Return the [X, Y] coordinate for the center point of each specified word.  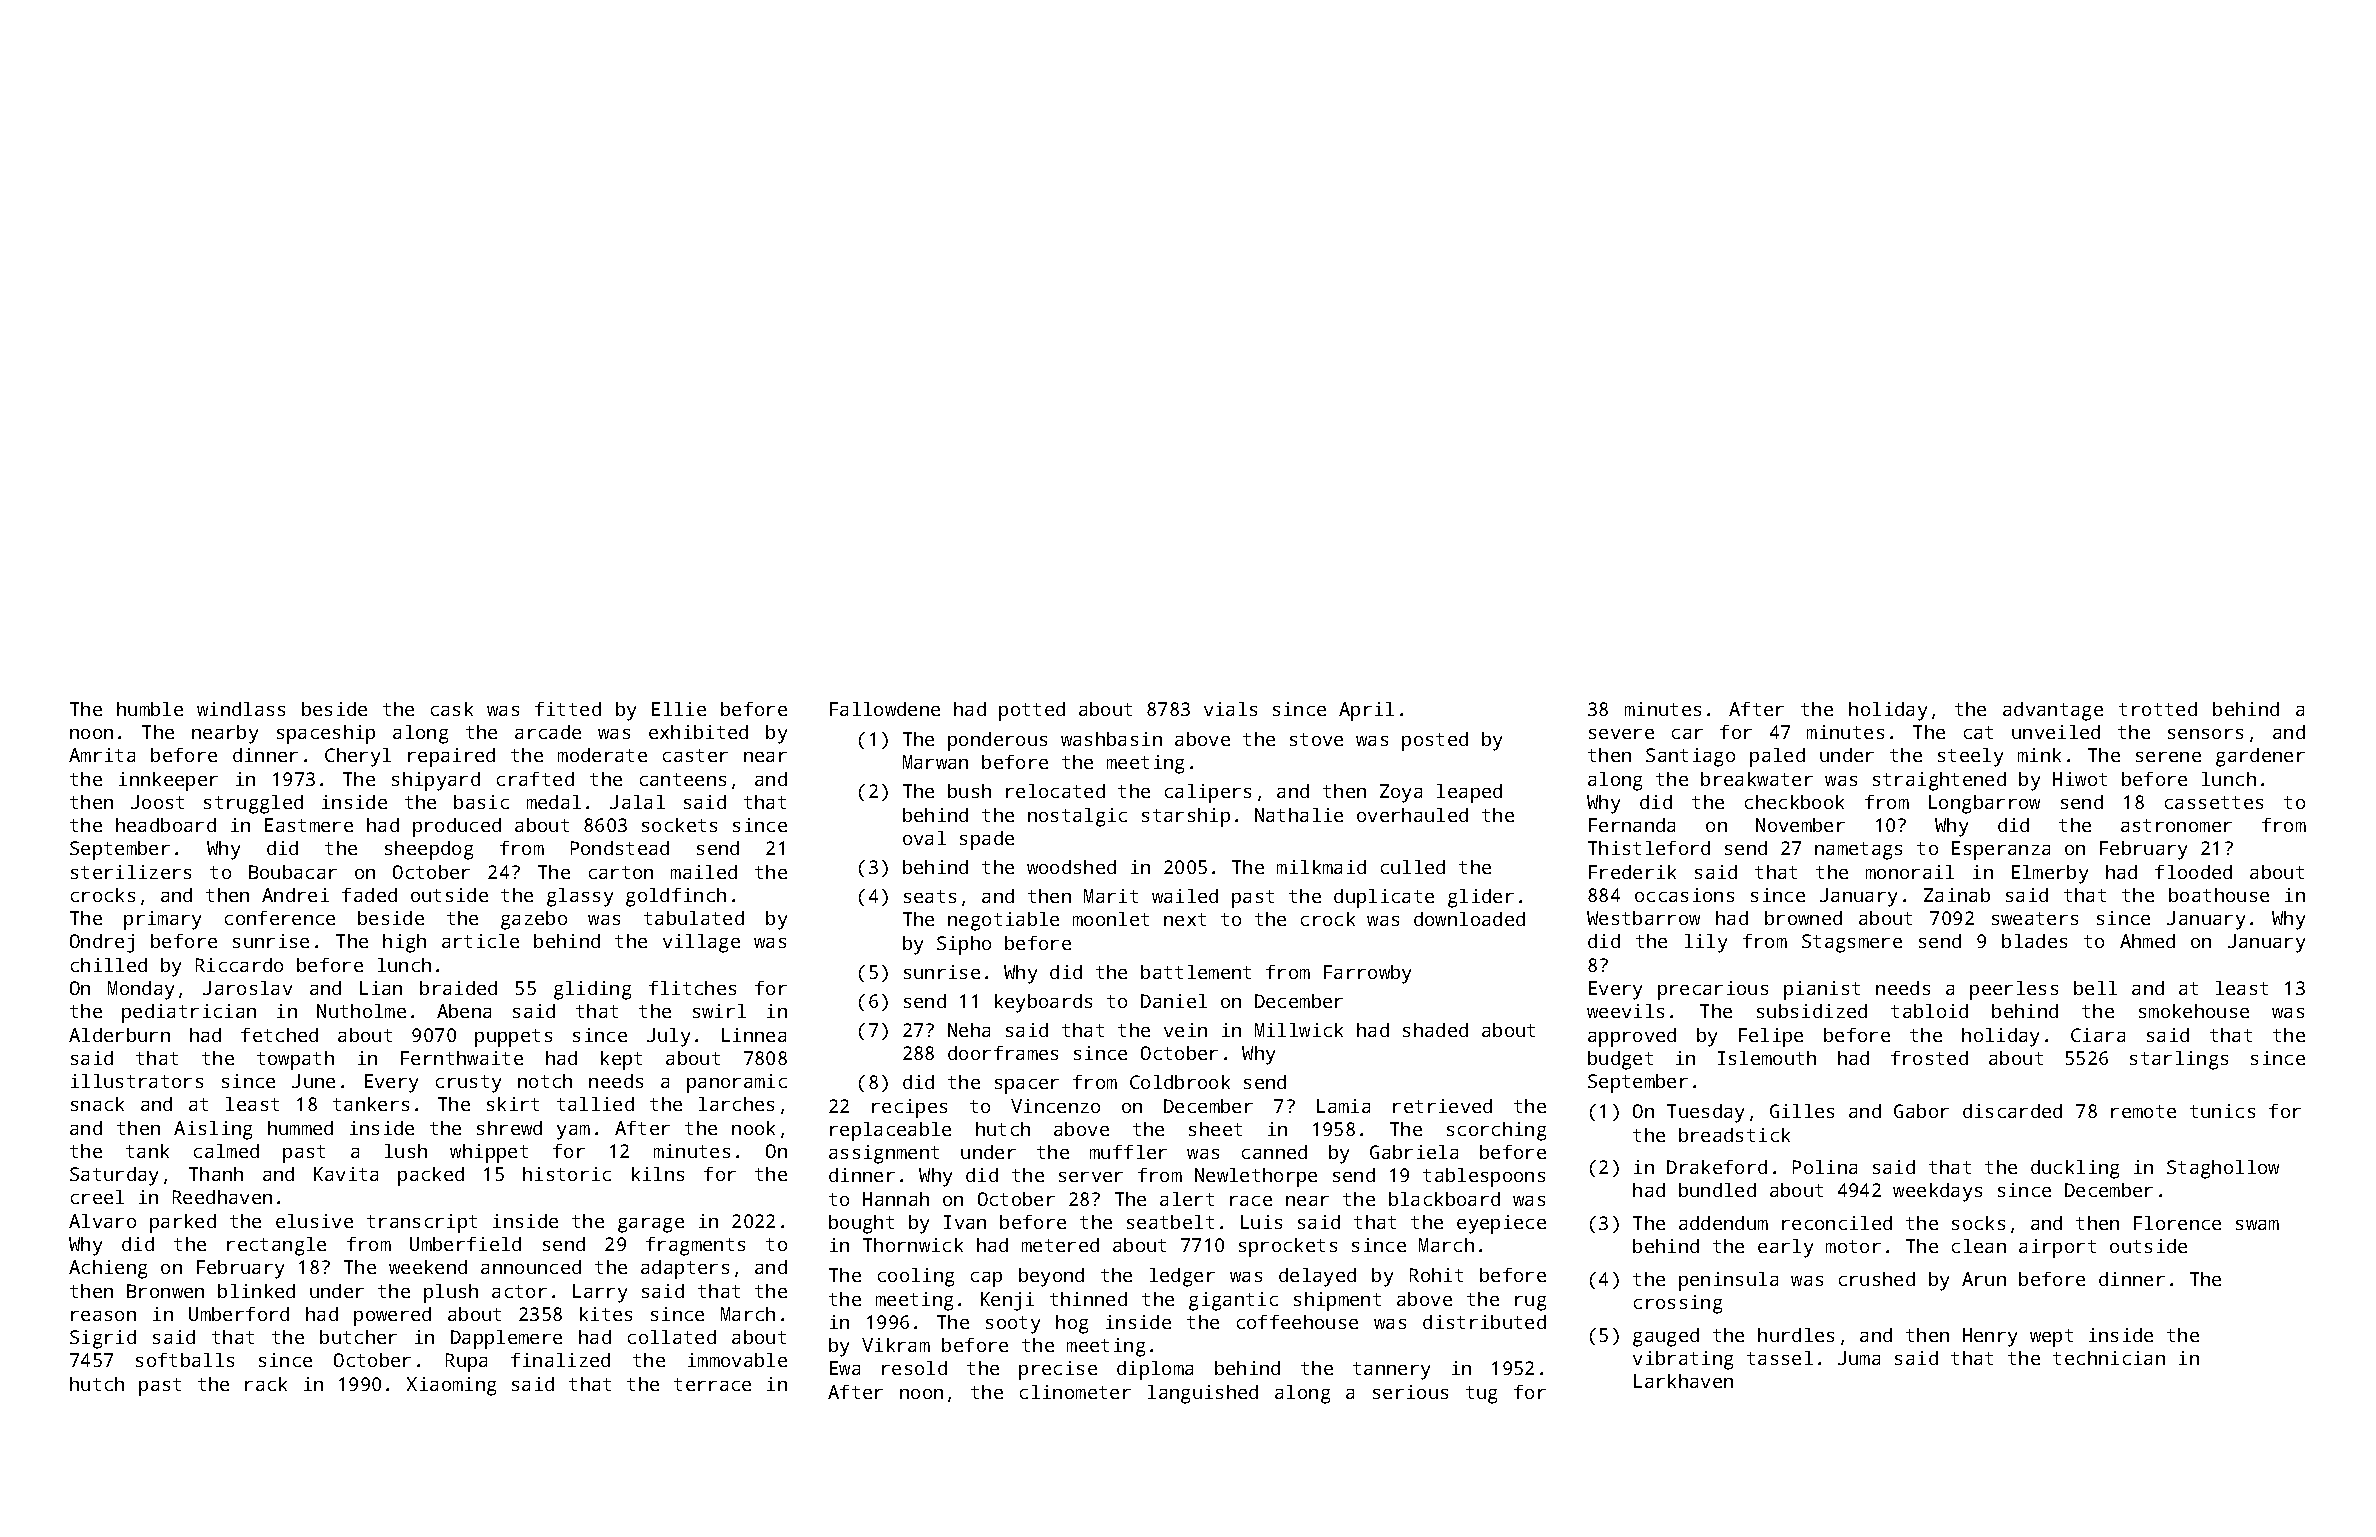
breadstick [1734, 1135]
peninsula [1728, 1281]
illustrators [137, 1081]
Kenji [1007, 1301]
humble [150, 709]
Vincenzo [1055, 1106]
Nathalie [1299, 815]
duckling [2075, 1169]
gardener [2260, 757]
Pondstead [620, 848]
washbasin [1111, 739]
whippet [489, 1153]
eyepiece [1501, 1224]
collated [672, 1337]
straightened [1939, 781]
